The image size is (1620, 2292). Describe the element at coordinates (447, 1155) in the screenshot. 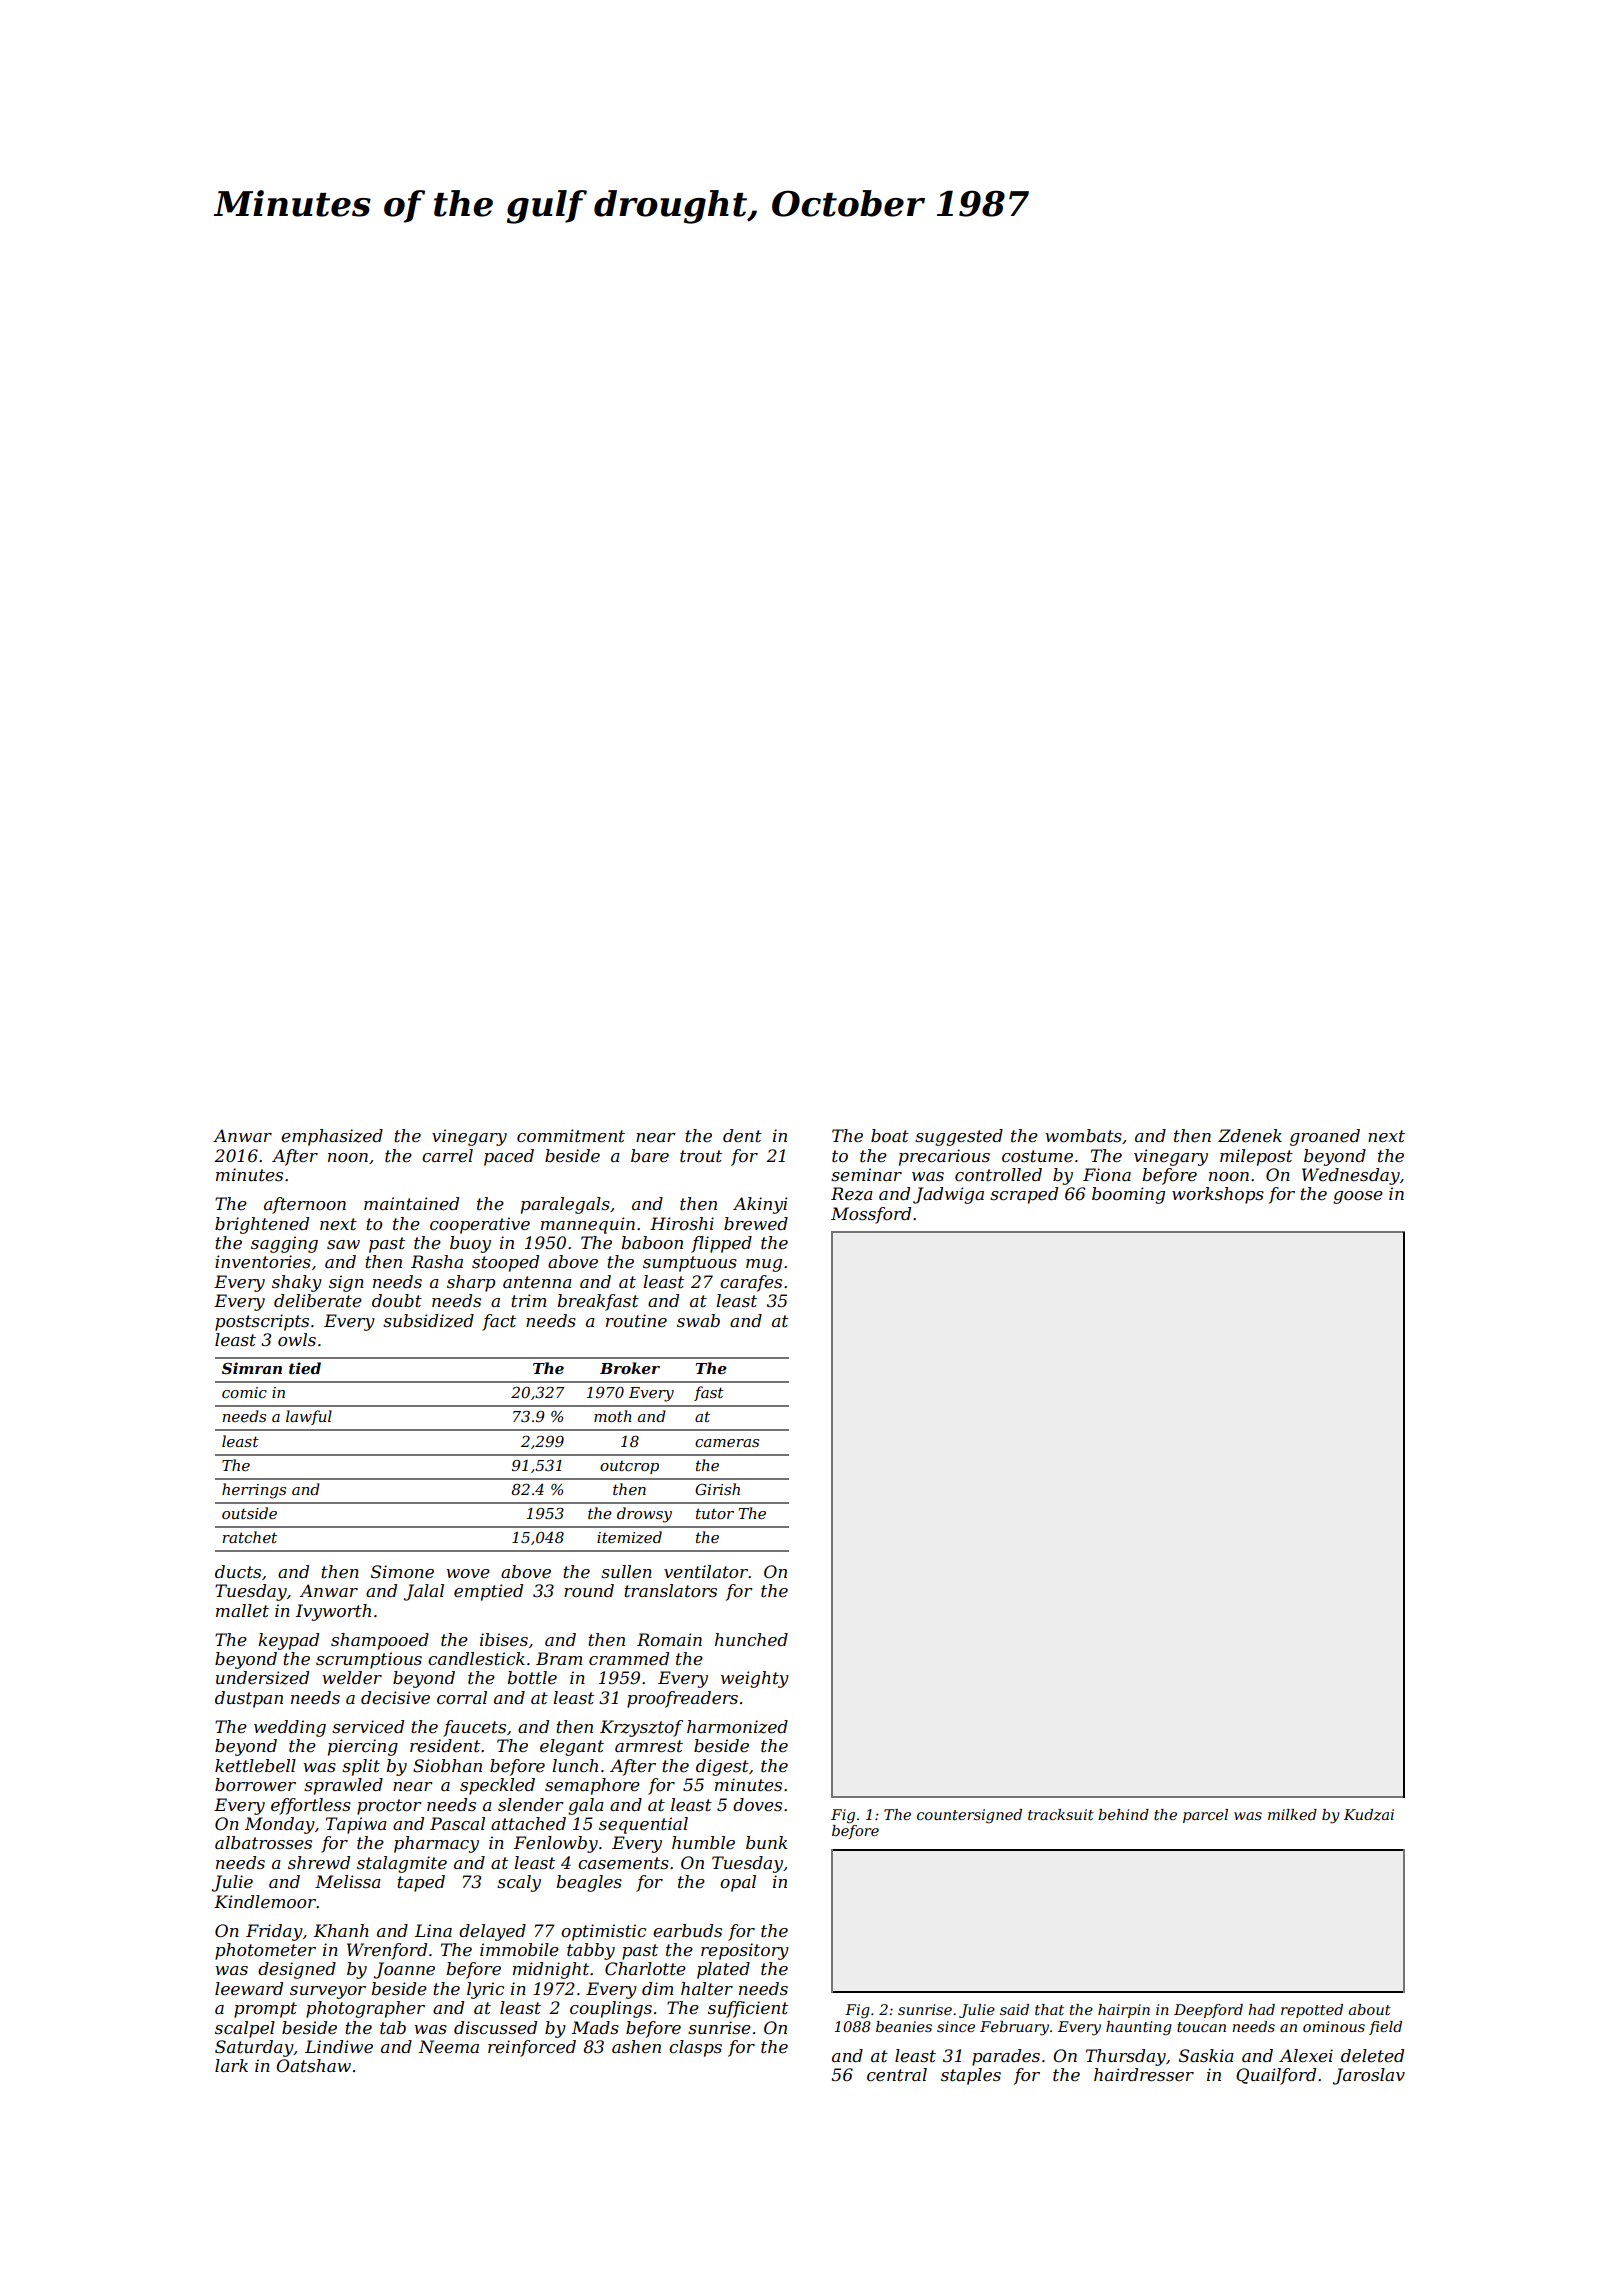

I see `carrel` at that location.
